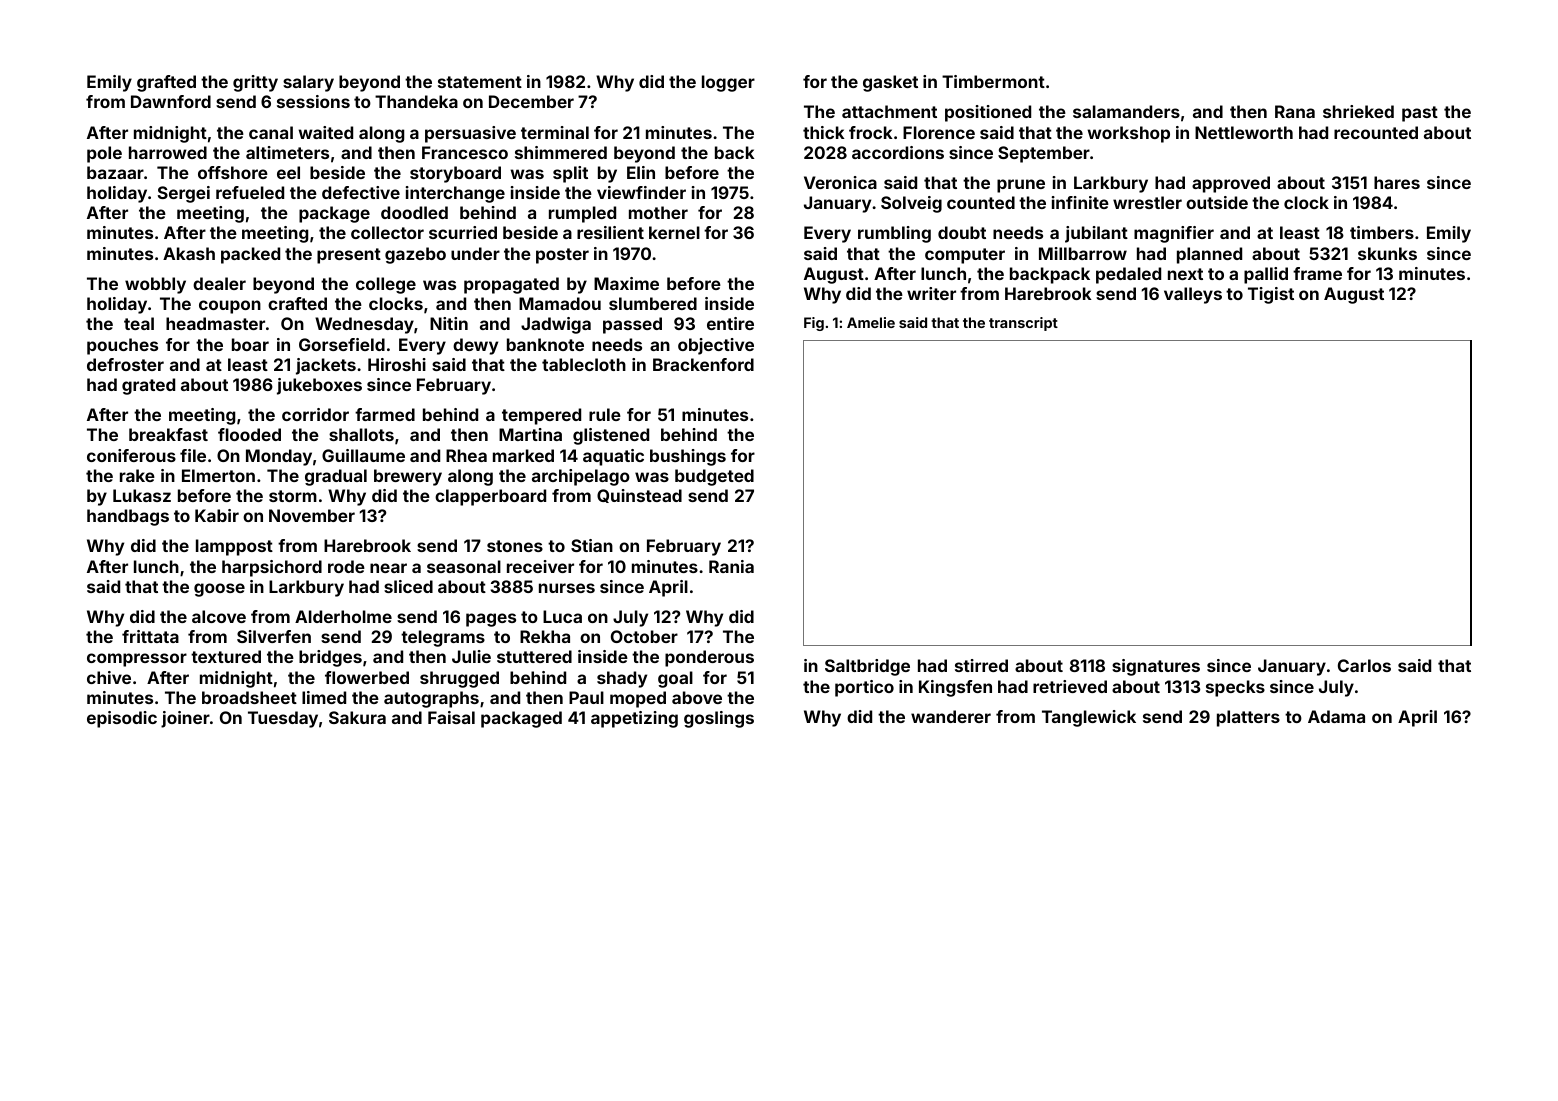 Image resolution: width=1558 pixels, height=1101 pixels. I want to click on Tigist, so click(1271, 295).
